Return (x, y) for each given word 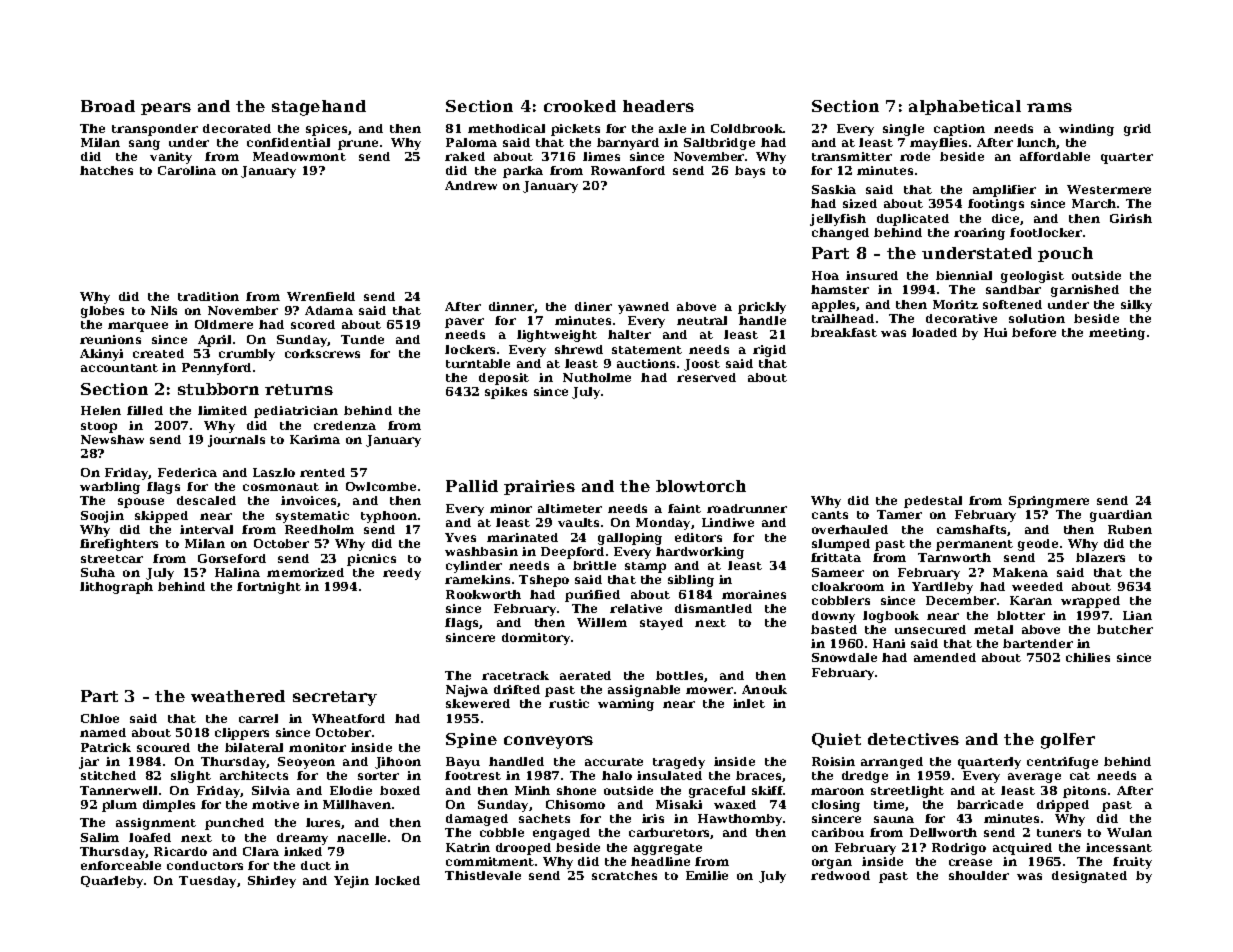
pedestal (933, 502)
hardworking (700, 553)
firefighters (119, 545)
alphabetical (965, 107)
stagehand (319, 108)
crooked (580, 106)
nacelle (361, 837)
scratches (624, 875)
